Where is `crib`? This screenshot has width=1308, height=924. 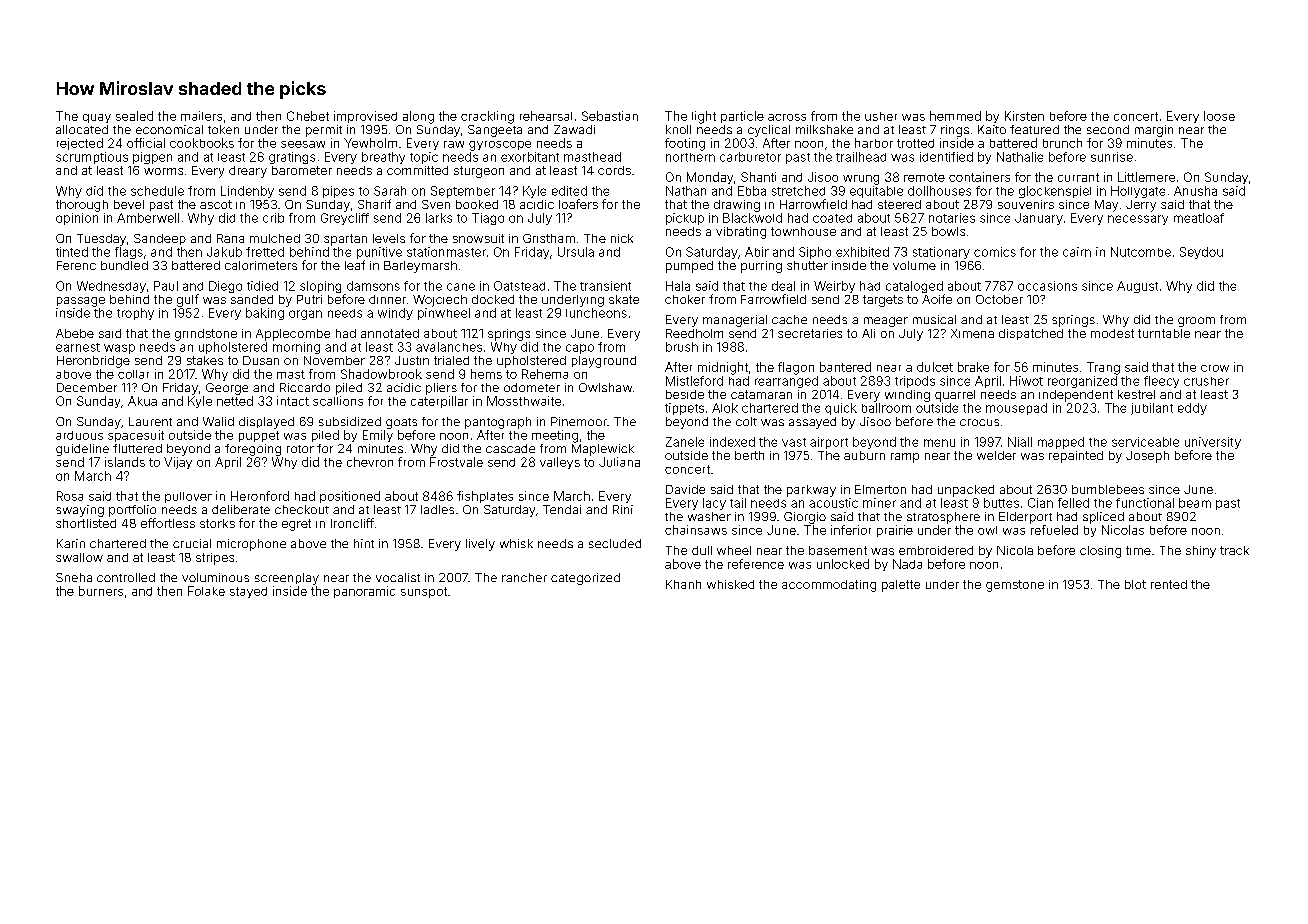
crib is located at coordinates (273, 218).
